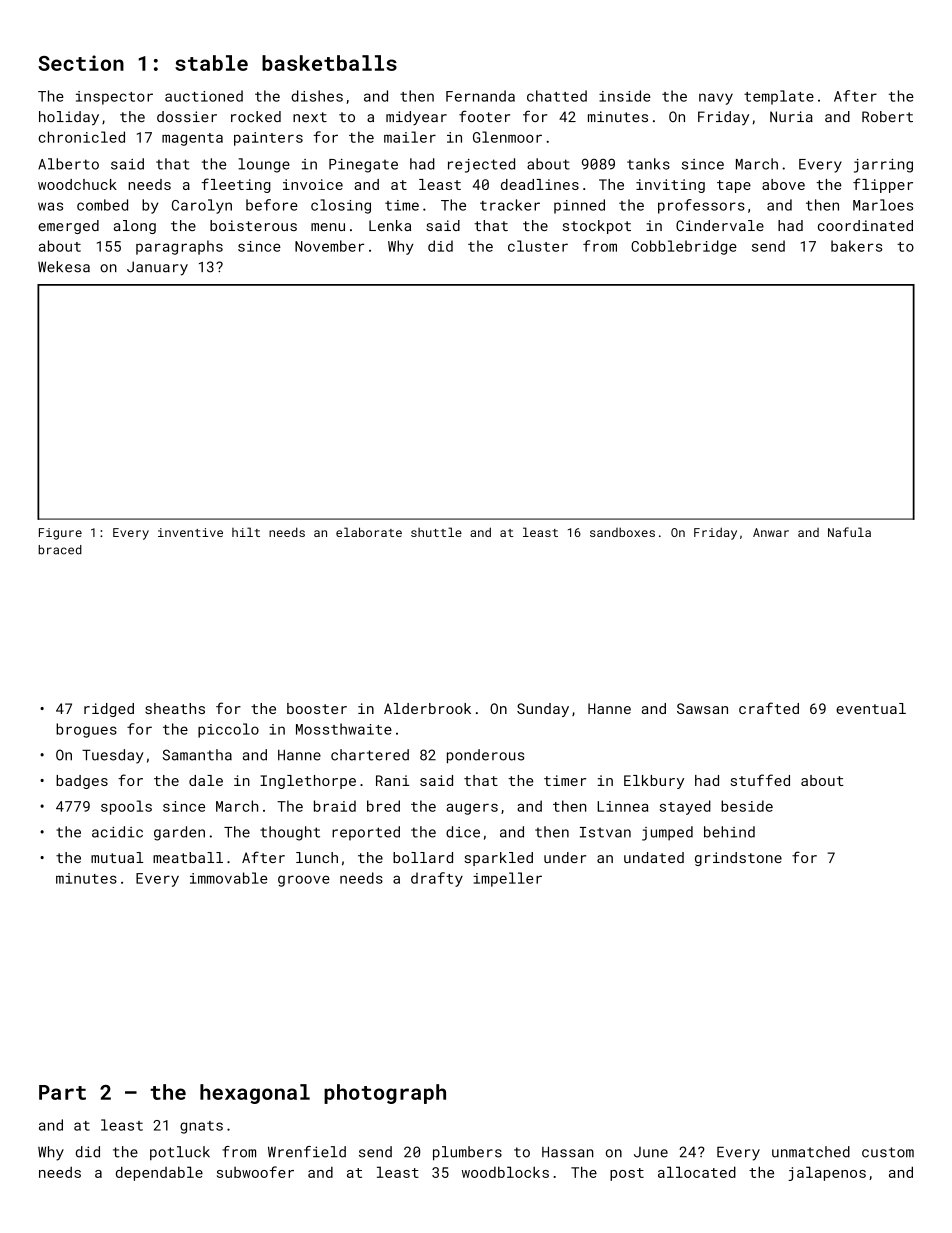 This image has width=952, height=1233. Describe the element at coordinates (883, 166) in the image. I see `jarring` at that location.
